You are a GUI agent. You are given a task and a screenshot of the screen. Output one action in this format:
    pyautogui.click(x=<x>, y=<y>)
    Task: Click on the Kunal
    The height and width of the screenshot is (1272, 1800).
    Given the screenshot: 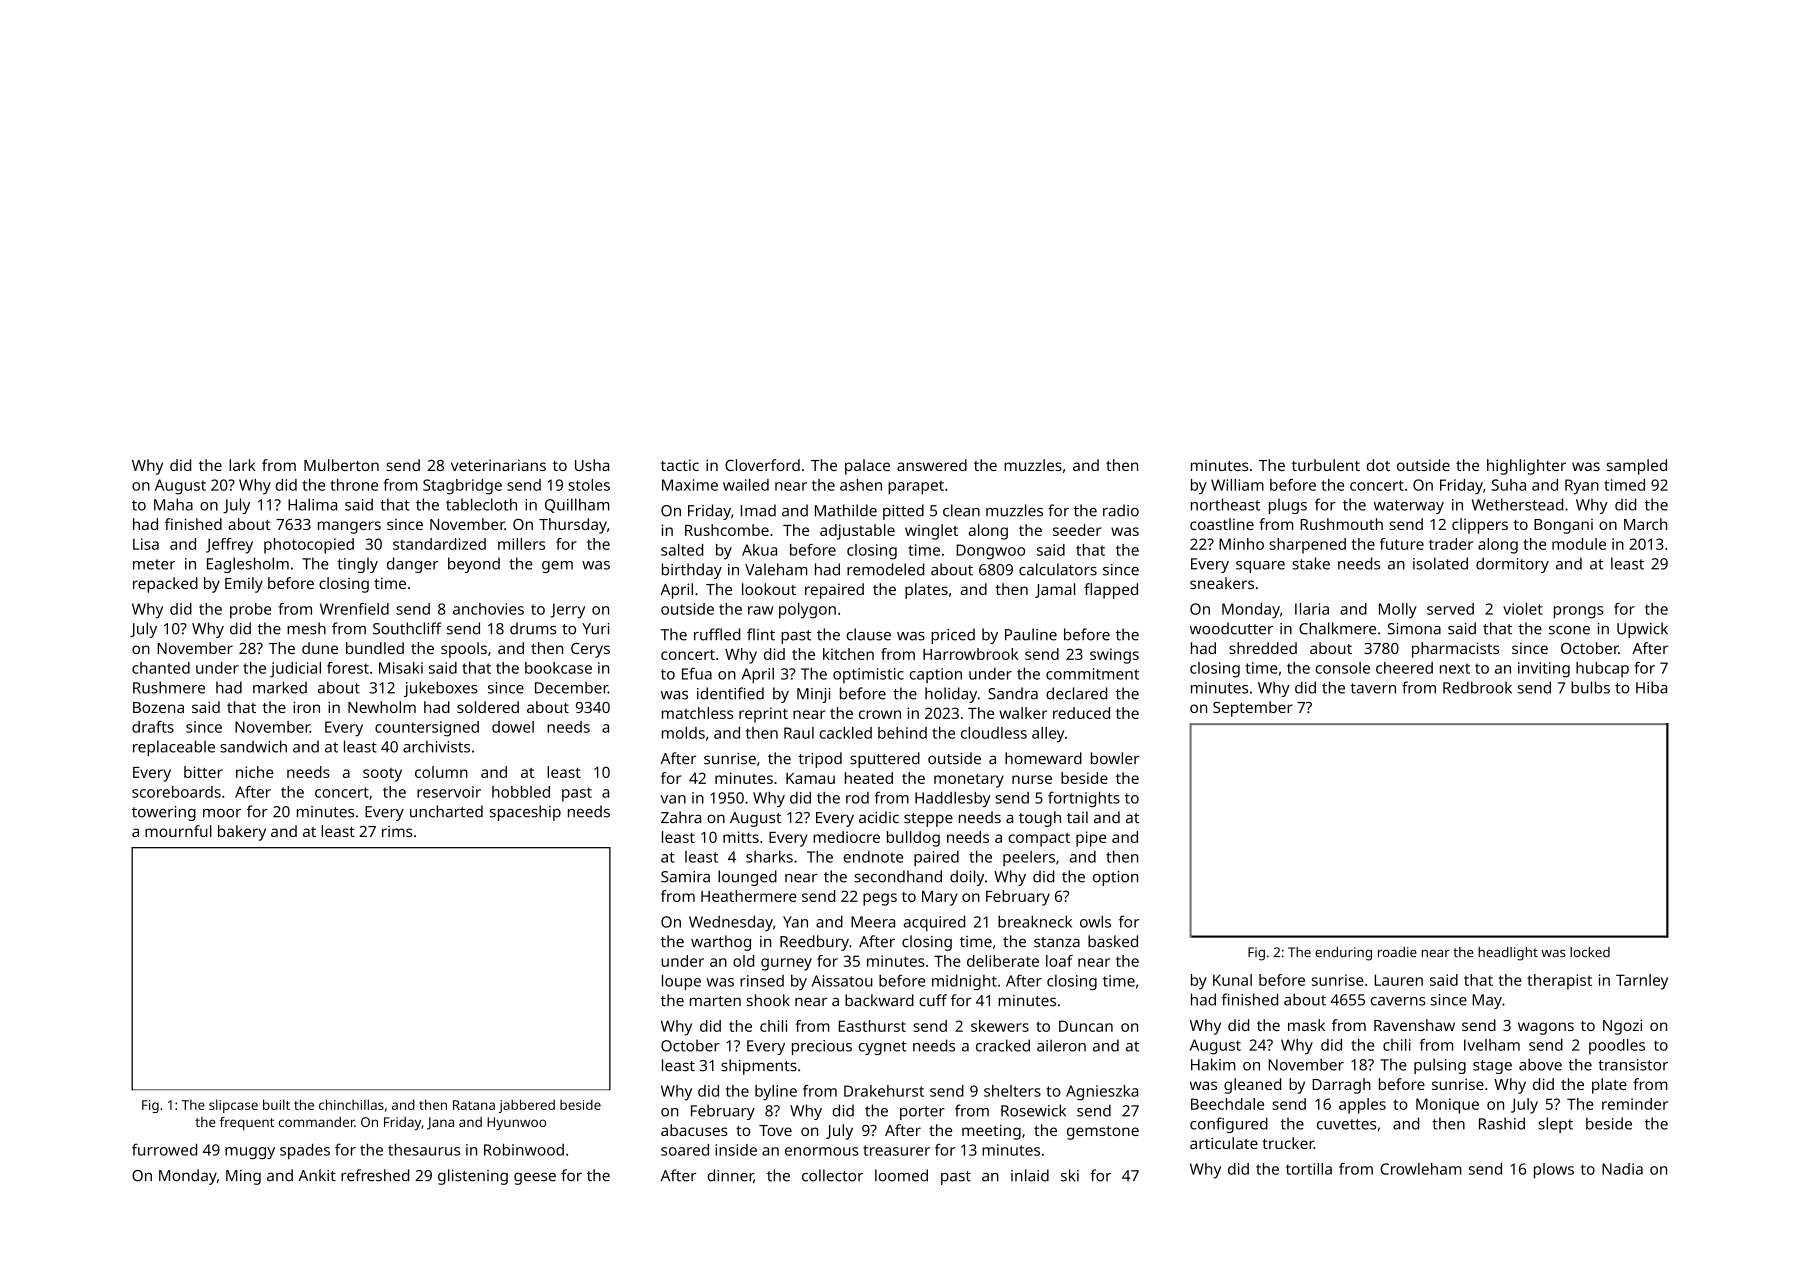 What is the action you would take?
    pyautogui.click(x=1232, y=980)
